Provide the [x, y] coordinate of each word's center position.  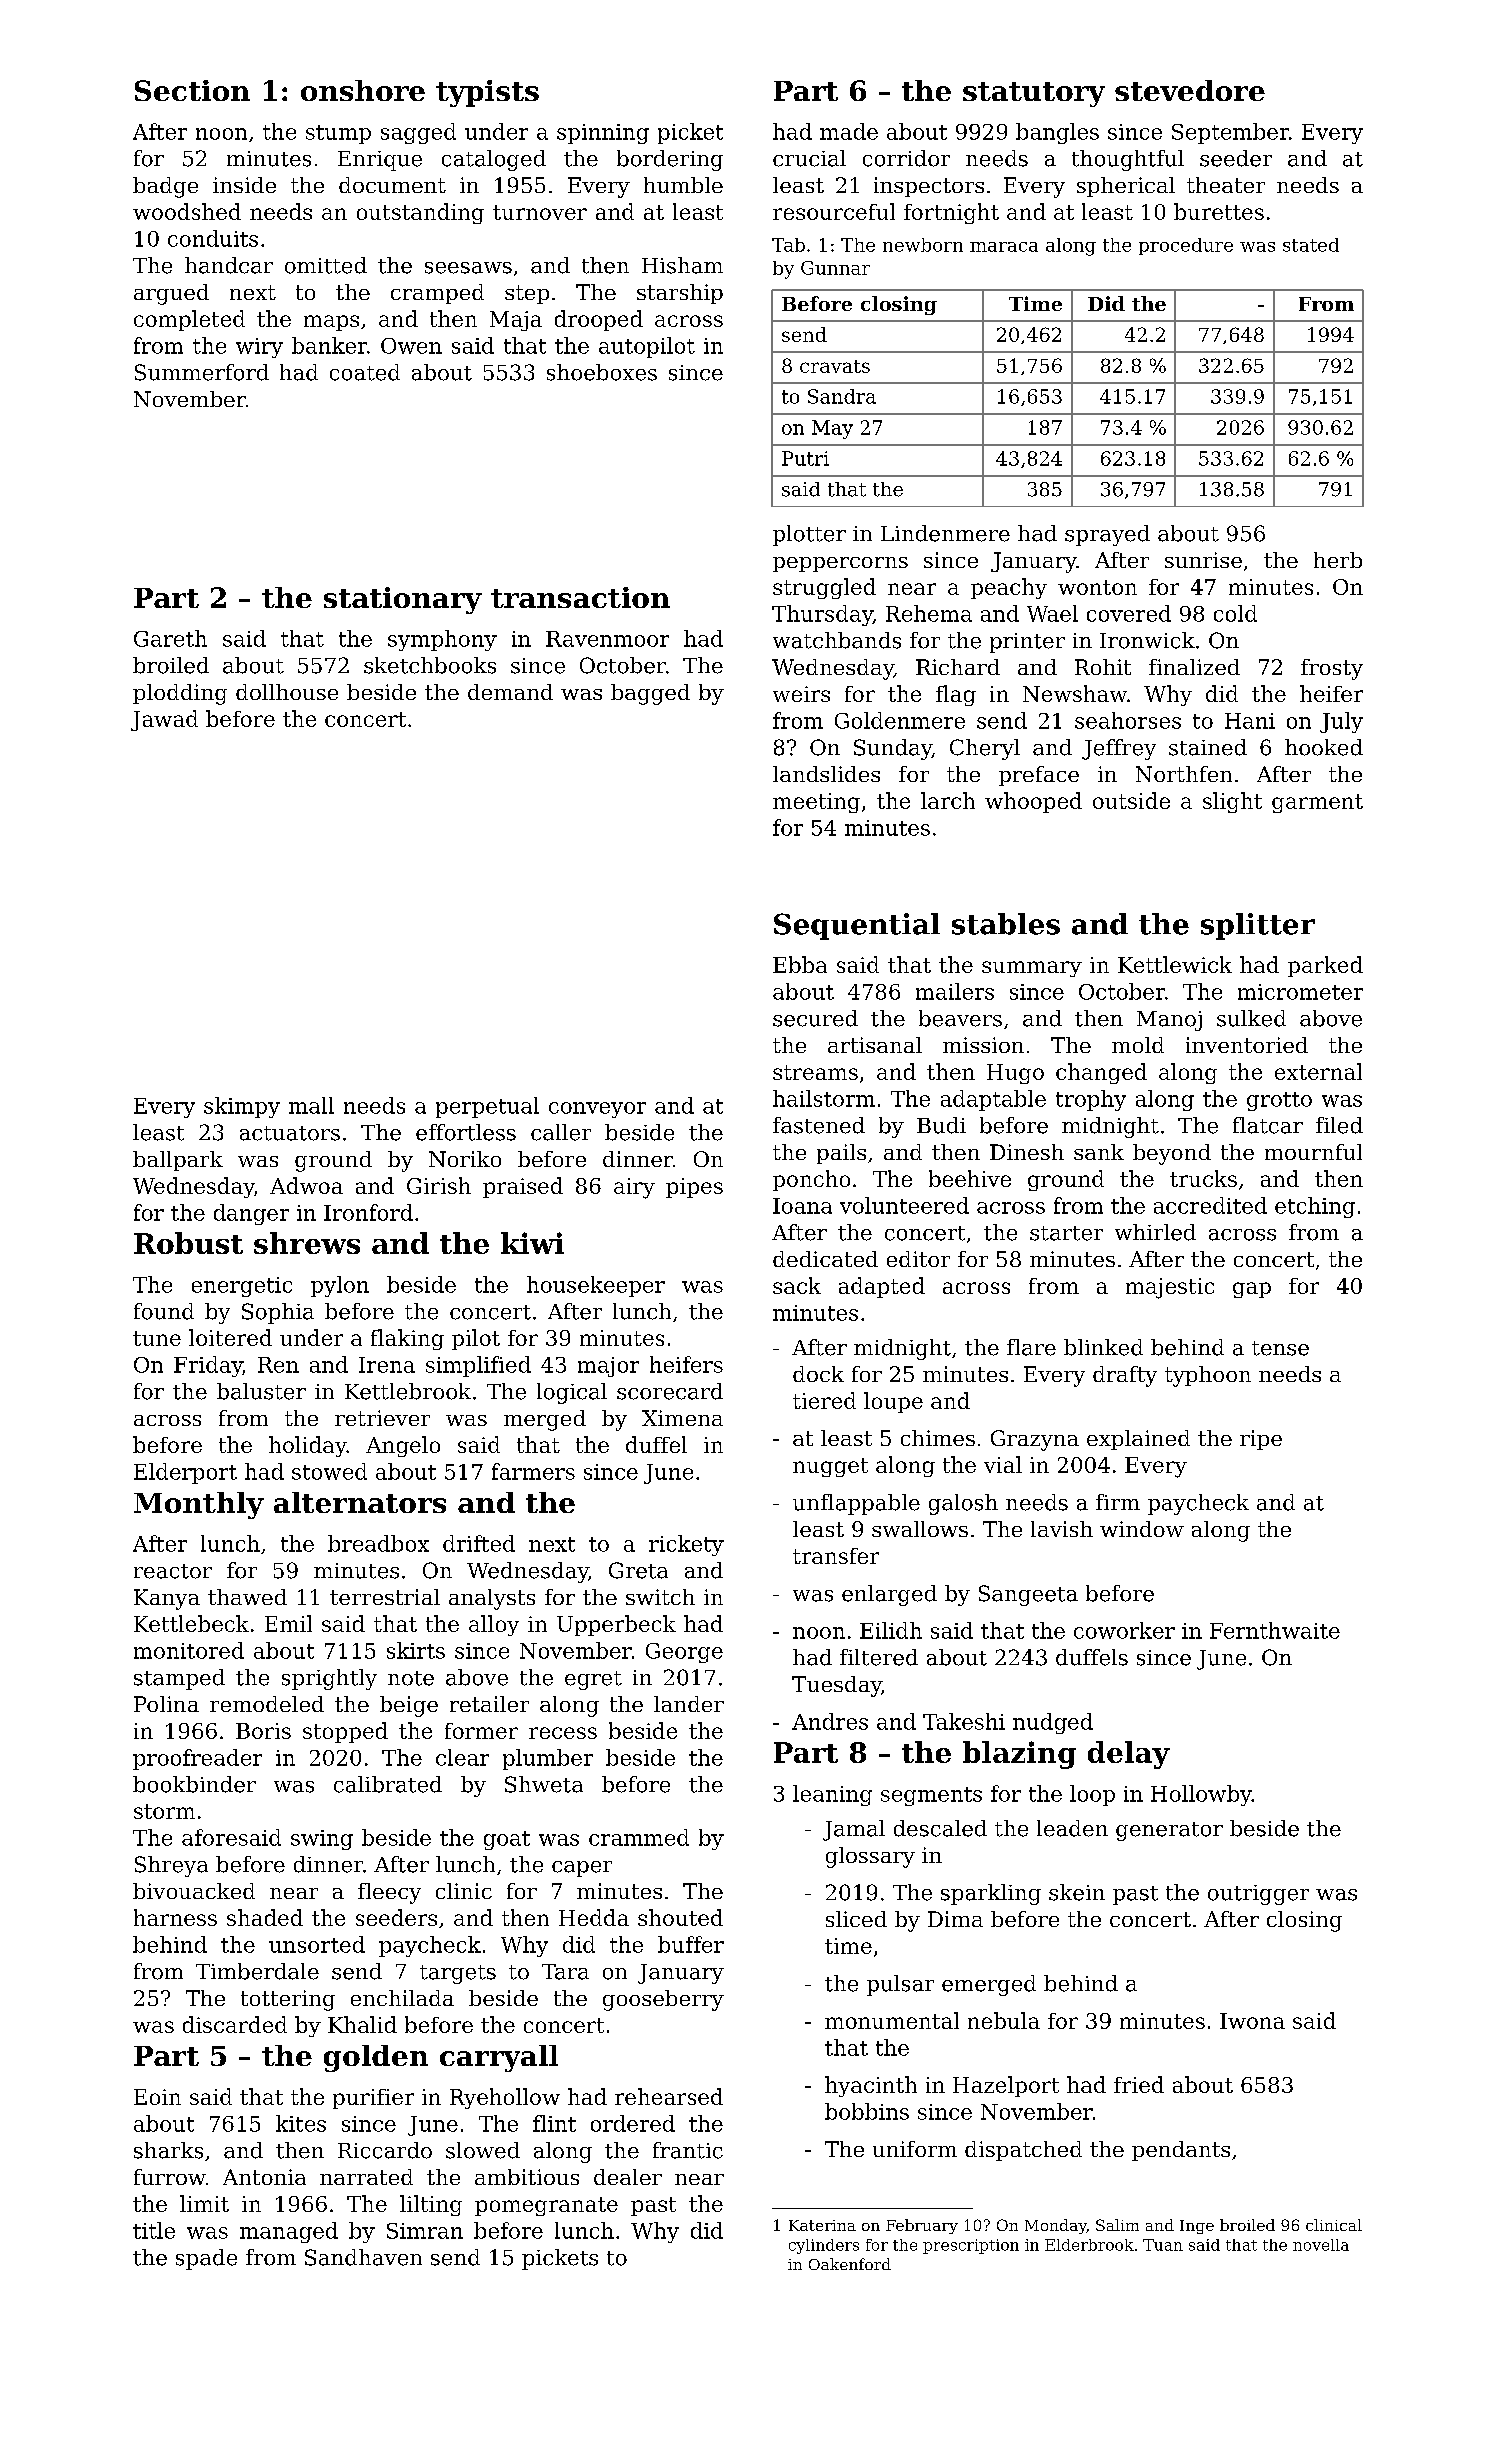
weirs [801, 694]
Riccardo [385, 2150]
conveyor [597, 1110]
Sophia [278, 1313]
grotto [1279, 1101]
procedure [1186, 246]
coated [365, 372]
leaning [832, 1795]
